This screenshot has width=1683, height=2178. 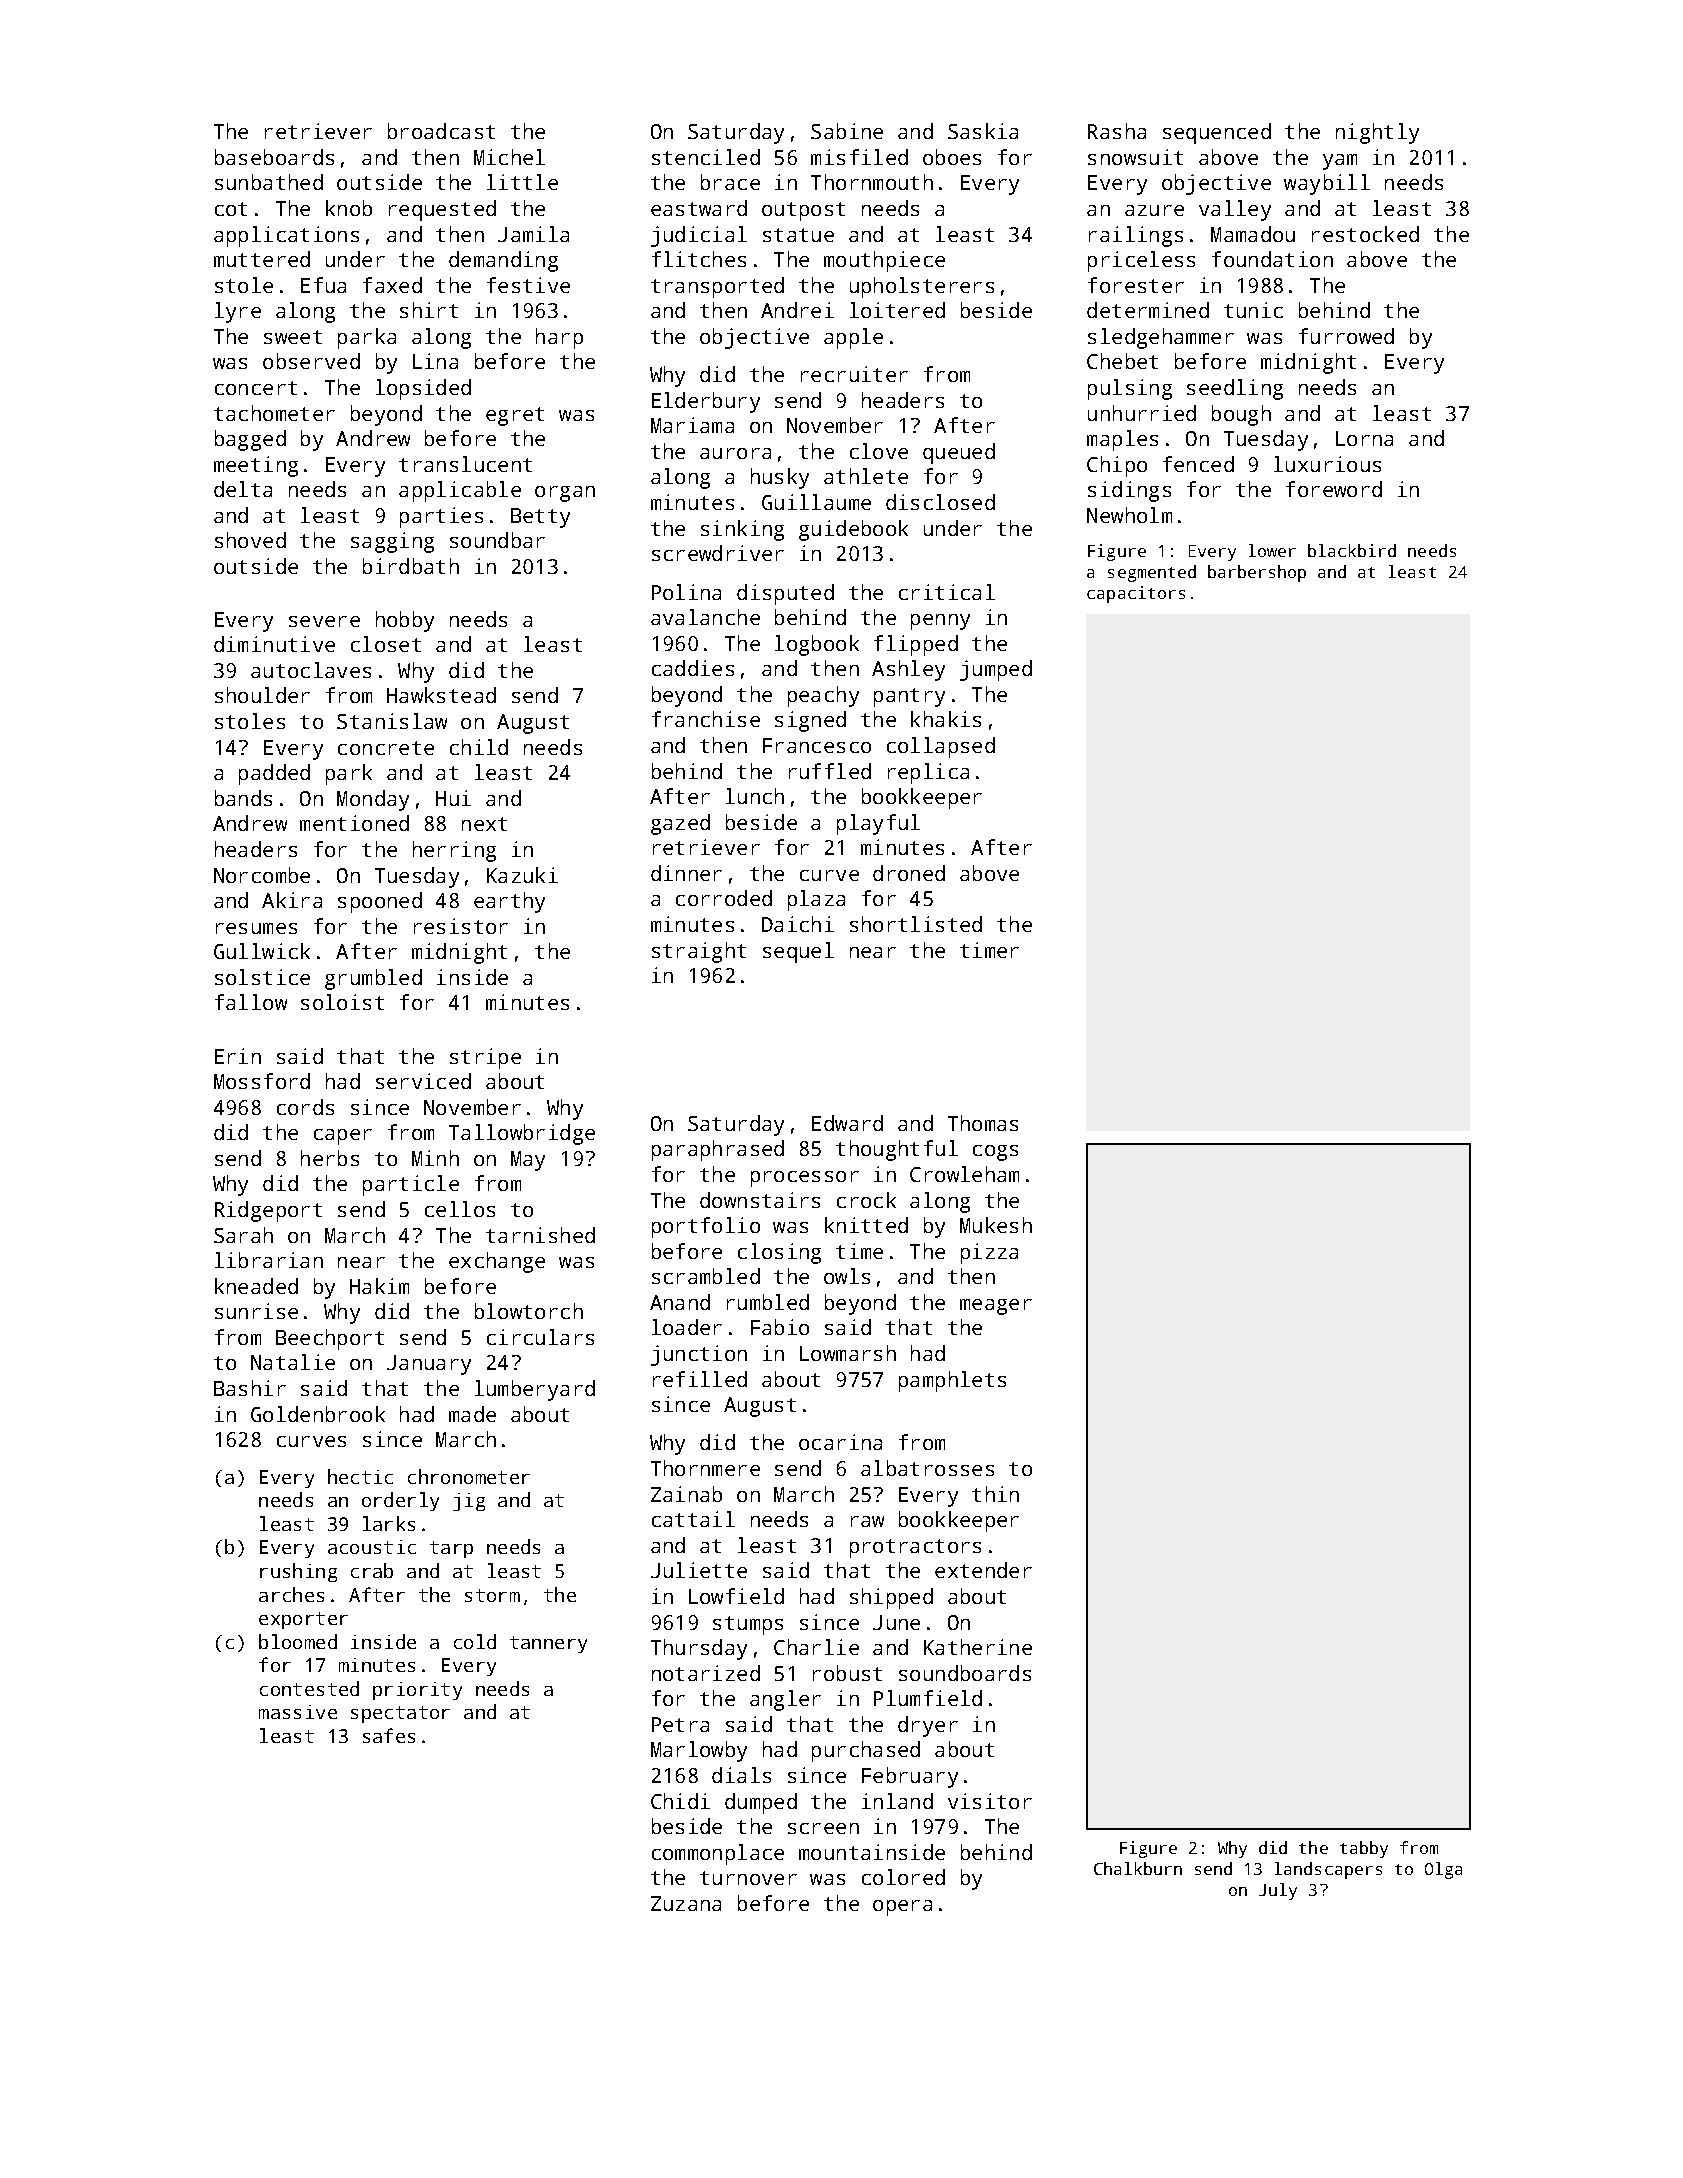 What do you see at coordinates (1148, 310) in the screenshot?
I see `determined` at bounding box center [1148, 310].
